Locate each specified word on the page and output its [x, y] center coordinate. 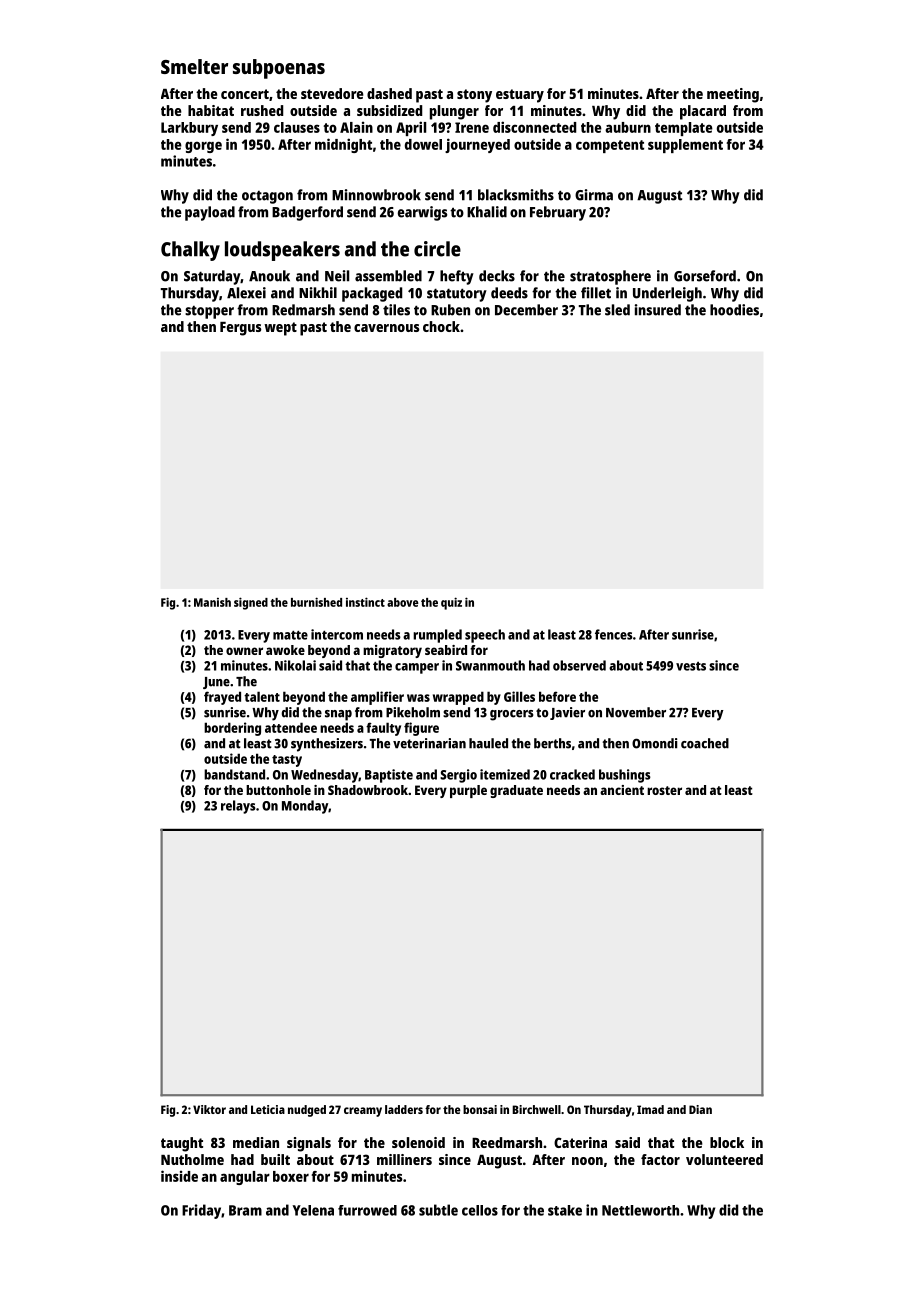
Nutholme [192, 1159]
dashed [389, 93]
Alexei [246, 293]
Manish [212, 602]
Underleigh [667, 294]
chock [441, 326]
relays [238, 807]
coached [705, 743]
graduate [516, 791]
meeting [733, 95]
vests [691, 666]
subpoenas [279, 69]
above [403, 602]
